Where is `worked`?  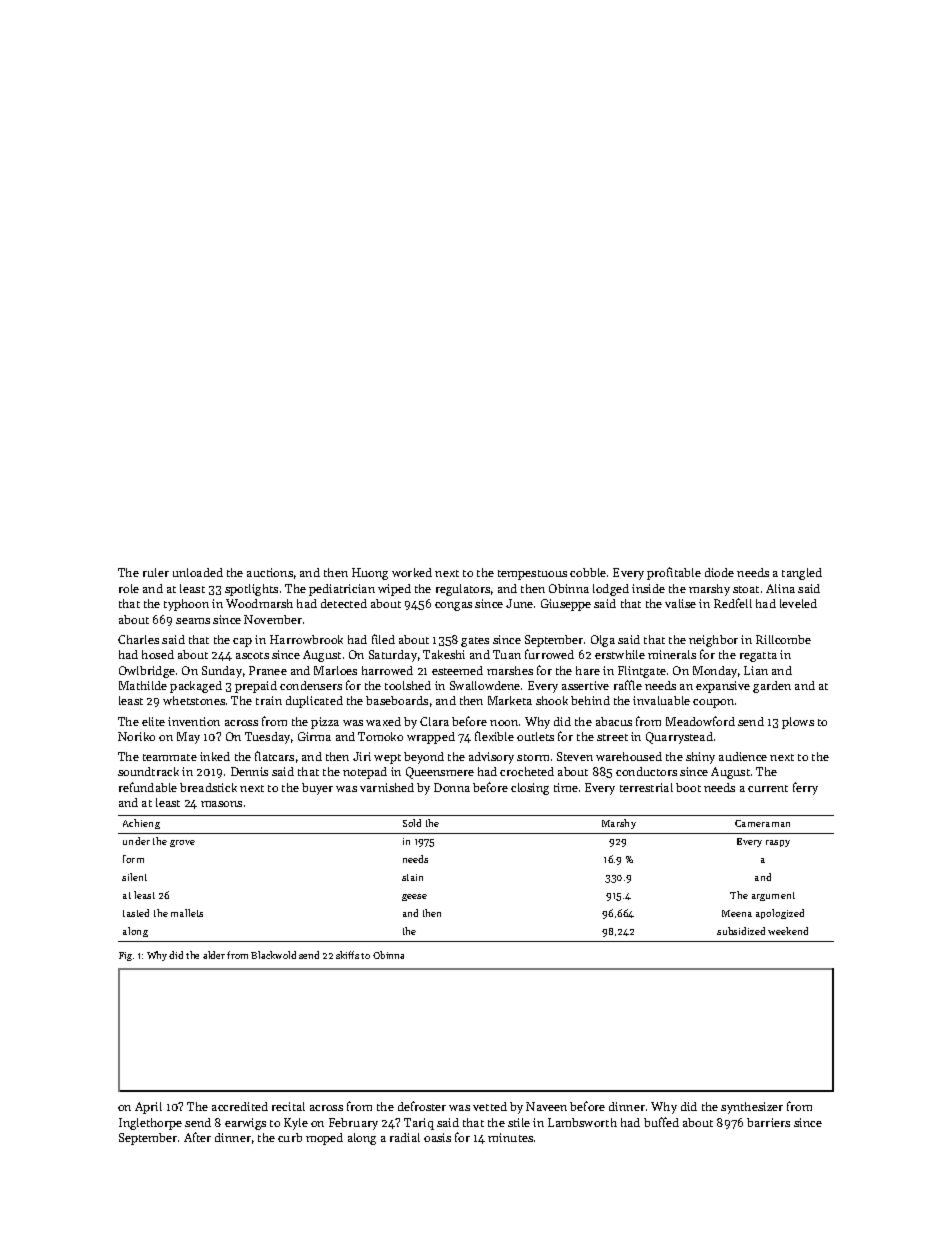
worked is located at coordinates (412, 572).
